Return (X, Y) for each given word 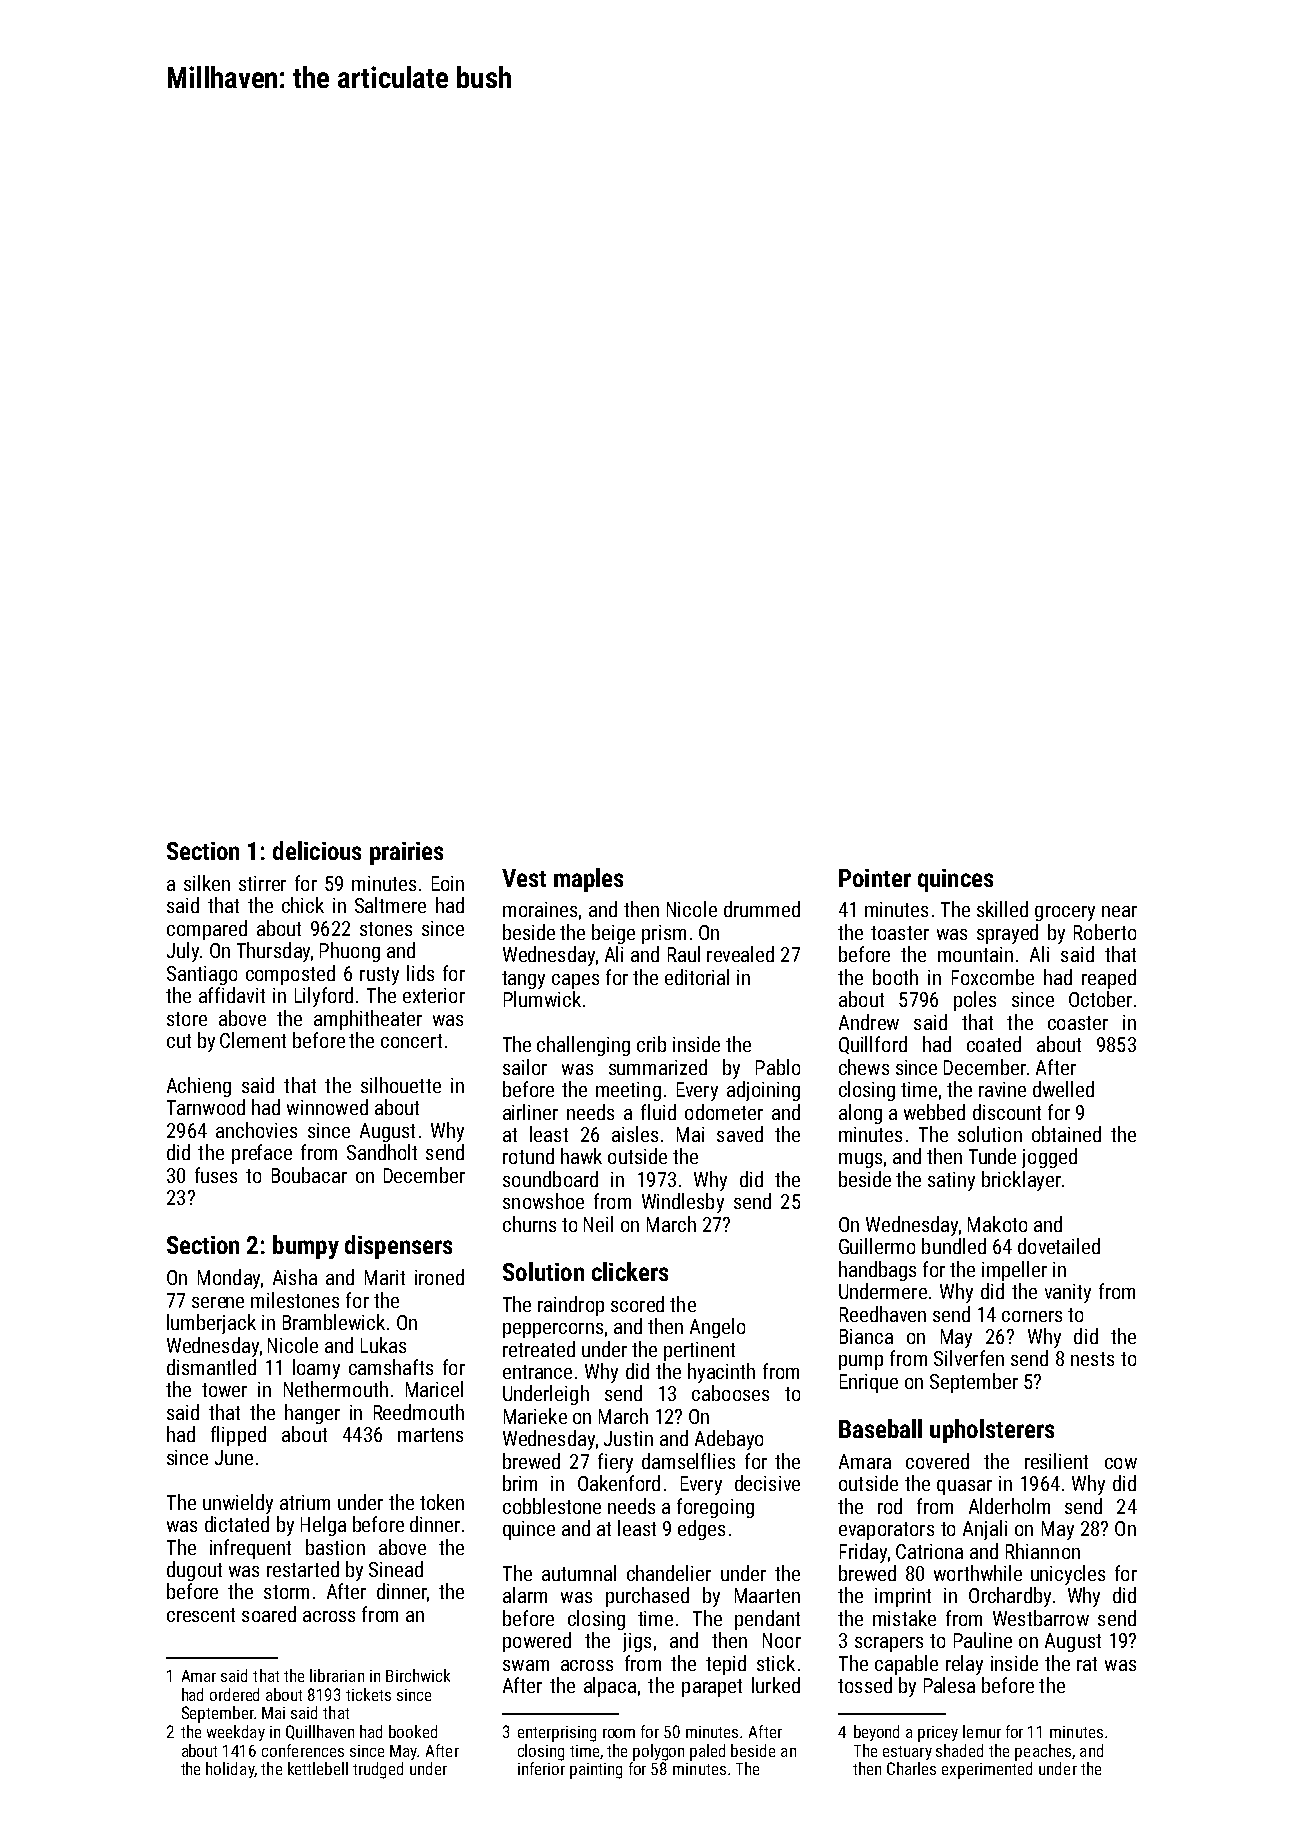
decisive (767, 1483)
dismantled (211, 1367)
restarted (303, 1569)
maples (588, 880)
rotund (528, 1156)
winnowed (327, 1107)
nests (1092, 1359)
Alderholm (1009, 1506)
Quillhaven (320, 1732)
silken (207, 883)
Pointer (875, 878)
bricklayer (1021, 1181)
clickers (630, 1271)
